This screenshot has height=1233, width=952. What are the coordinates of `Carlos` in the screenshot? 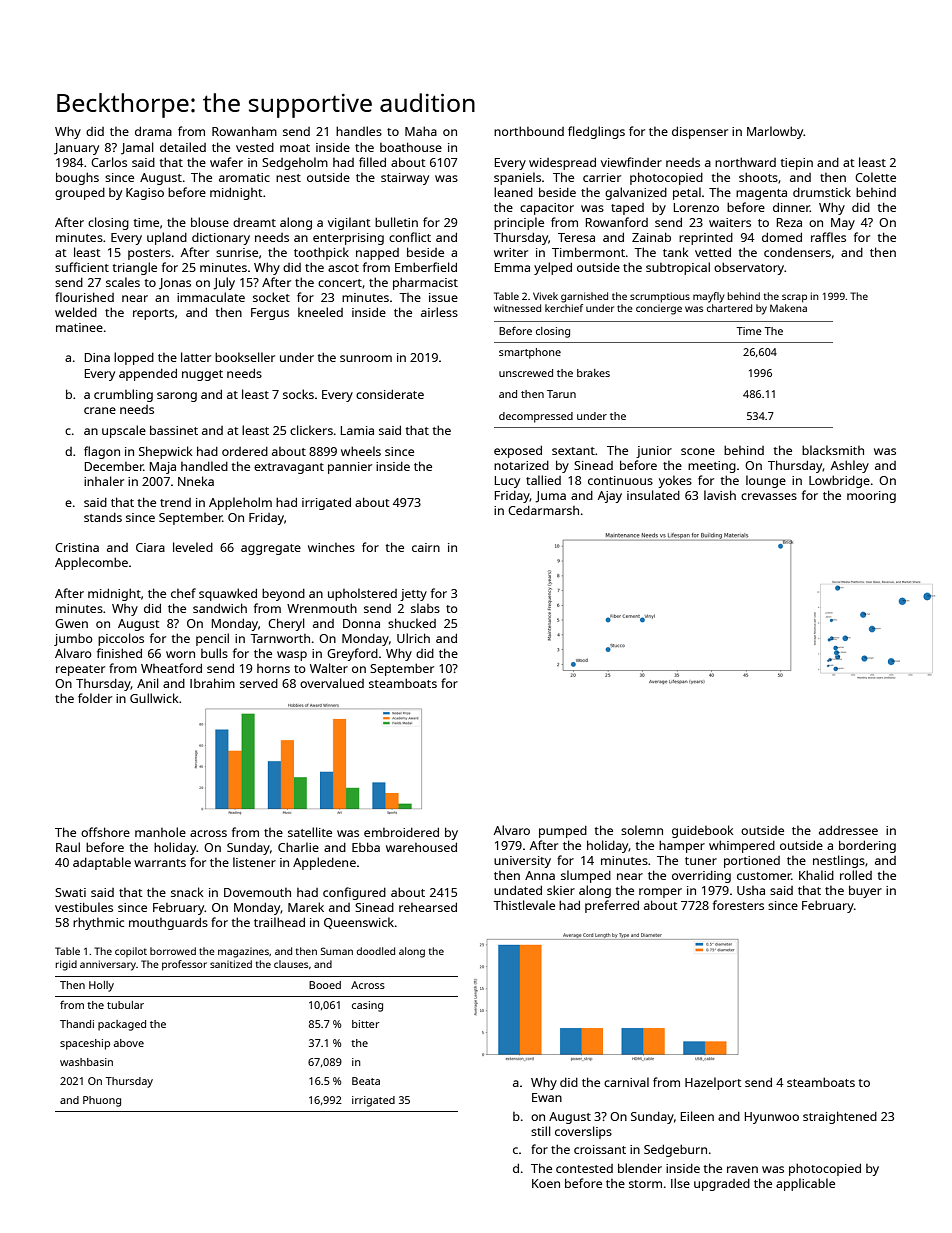 It's located at (109, 162).
